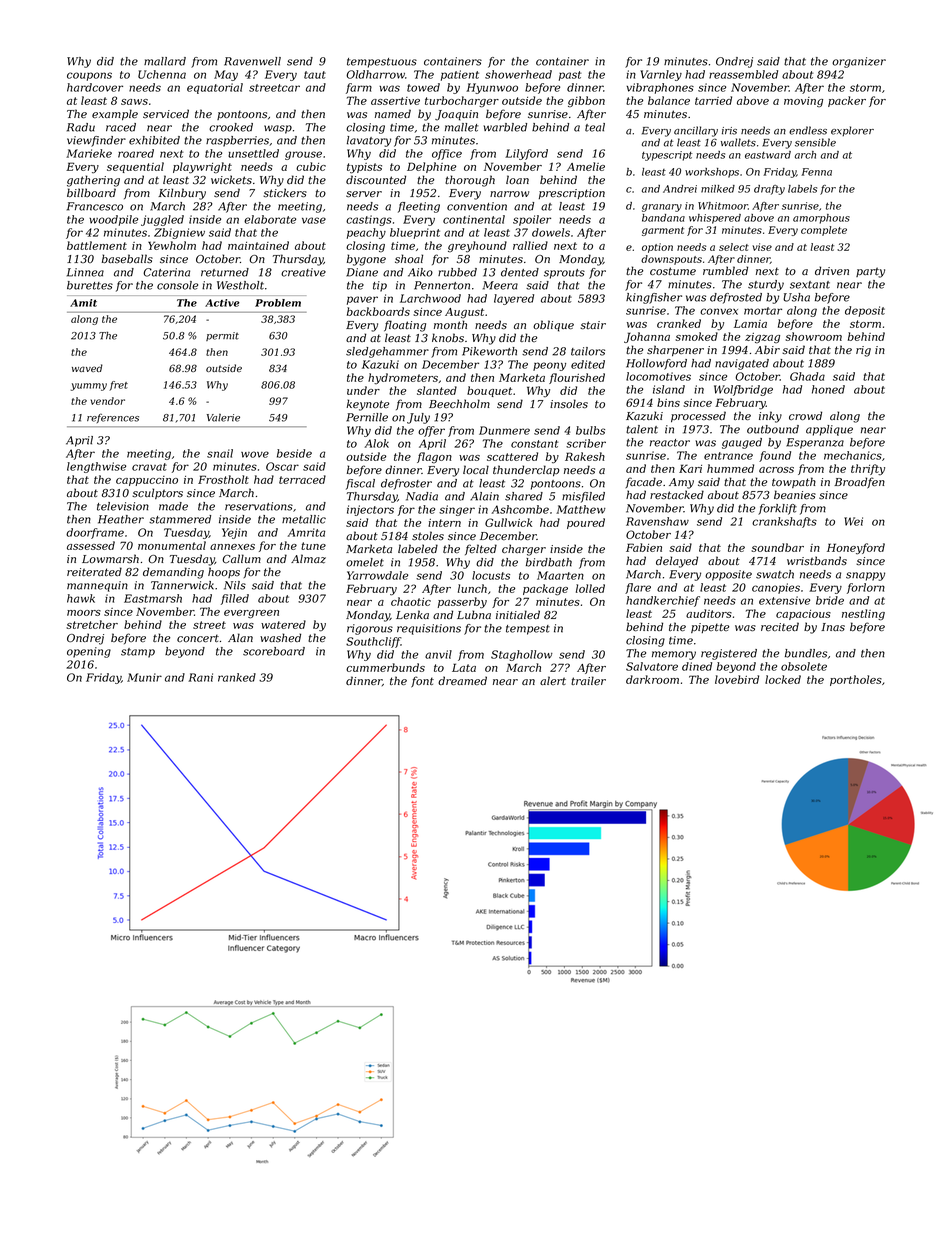 The height and width of the screenshot is (1233, 952). I want to click on delayed, so click(677, 562).
